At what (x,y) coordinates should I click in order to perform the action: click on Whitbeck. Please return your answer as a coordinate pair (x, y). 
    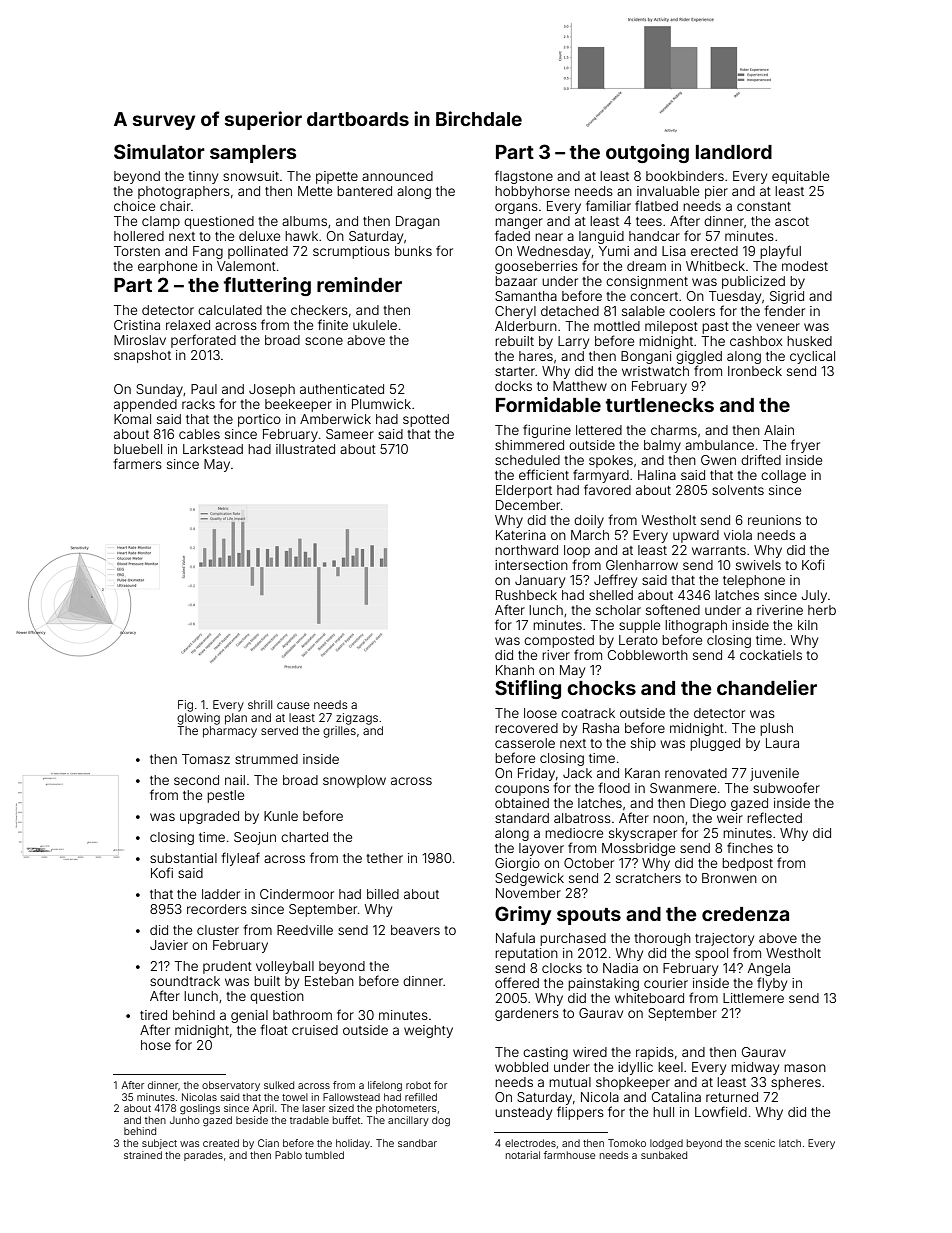
    Looking at the image, I should click on (715, 266).
